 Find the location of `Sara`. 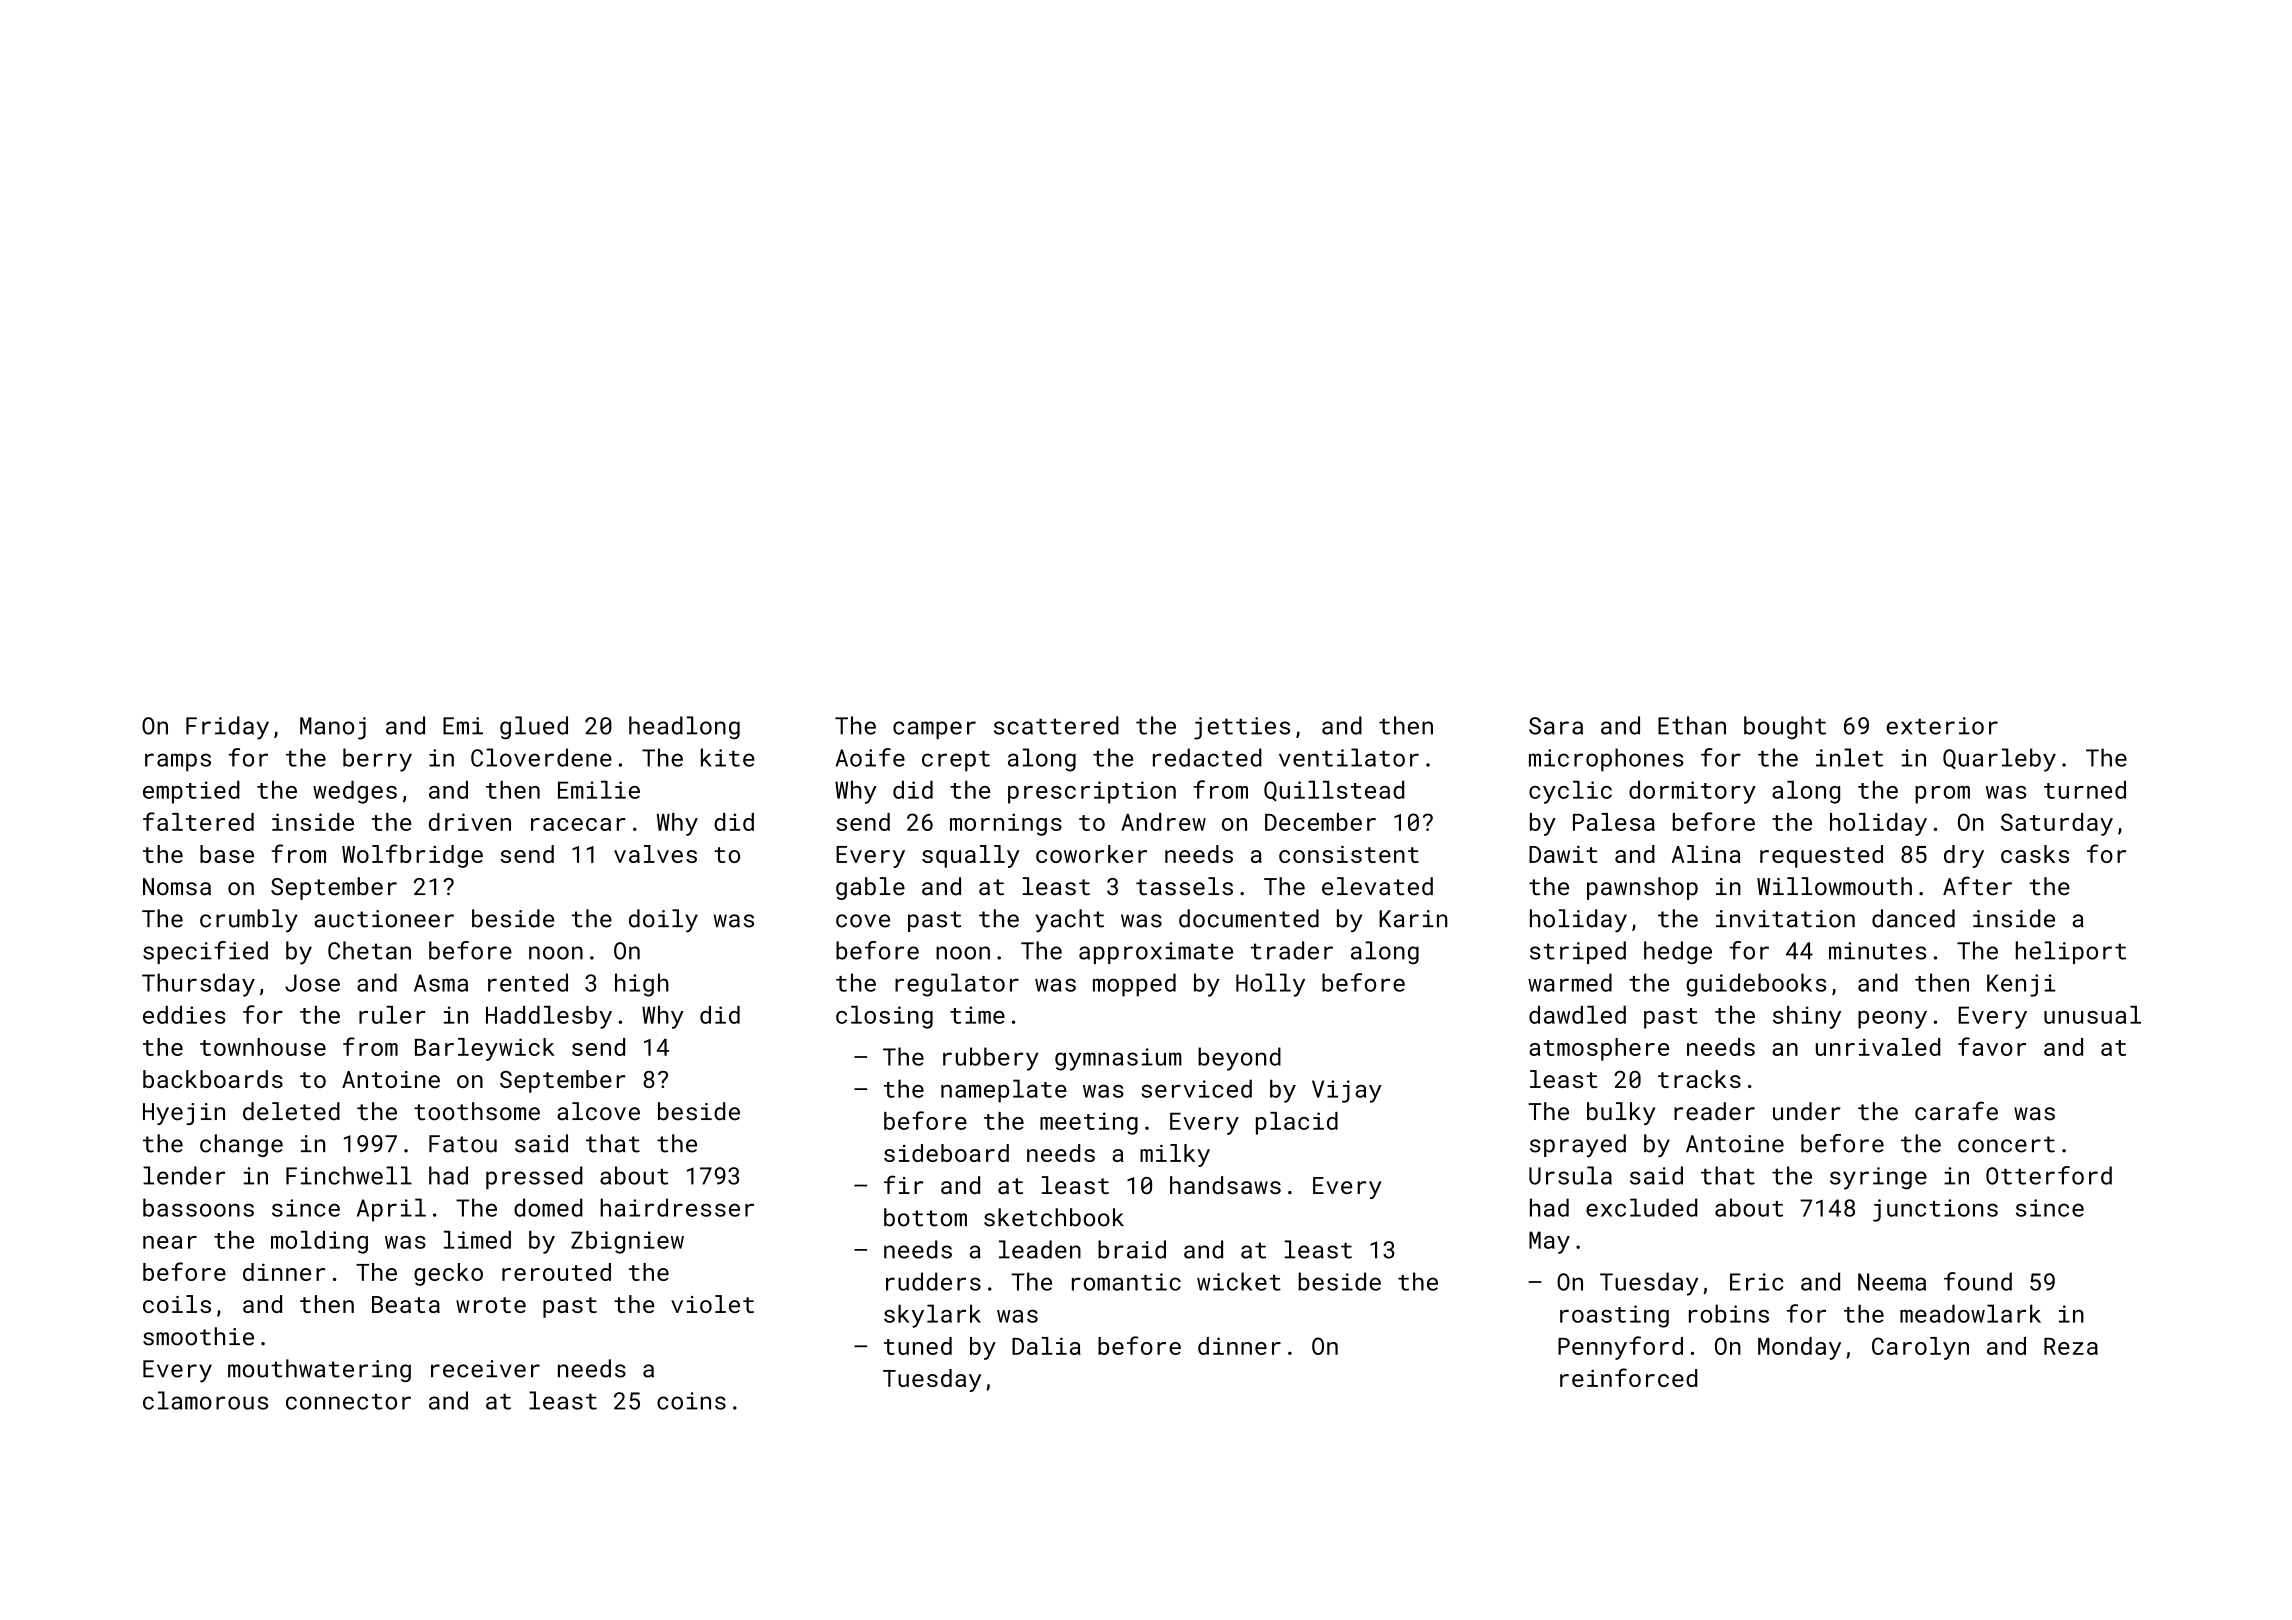

Sara is located at coordinates (1556, 726).
